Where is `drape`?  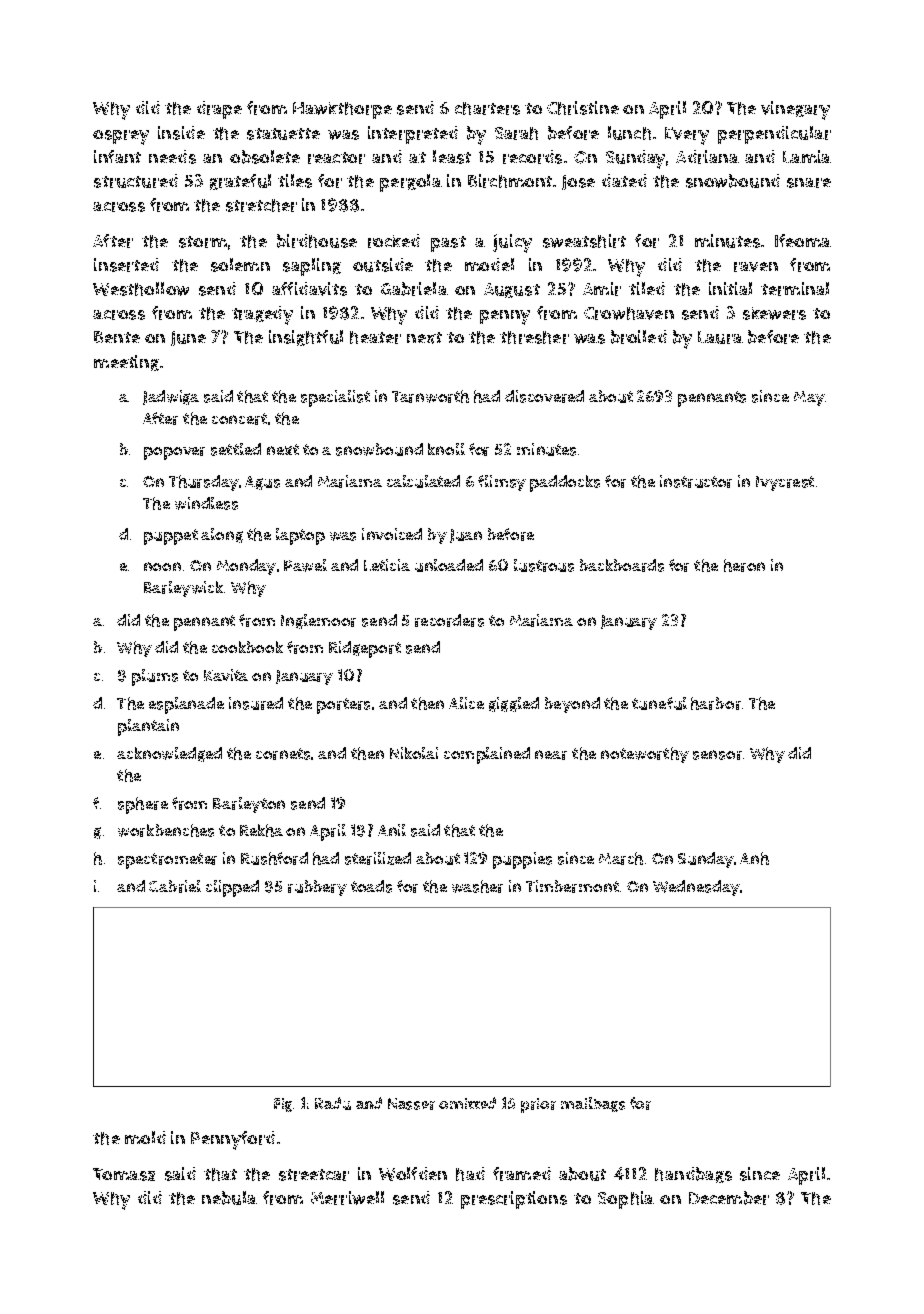
drape is located at coordinates (219, 110).
